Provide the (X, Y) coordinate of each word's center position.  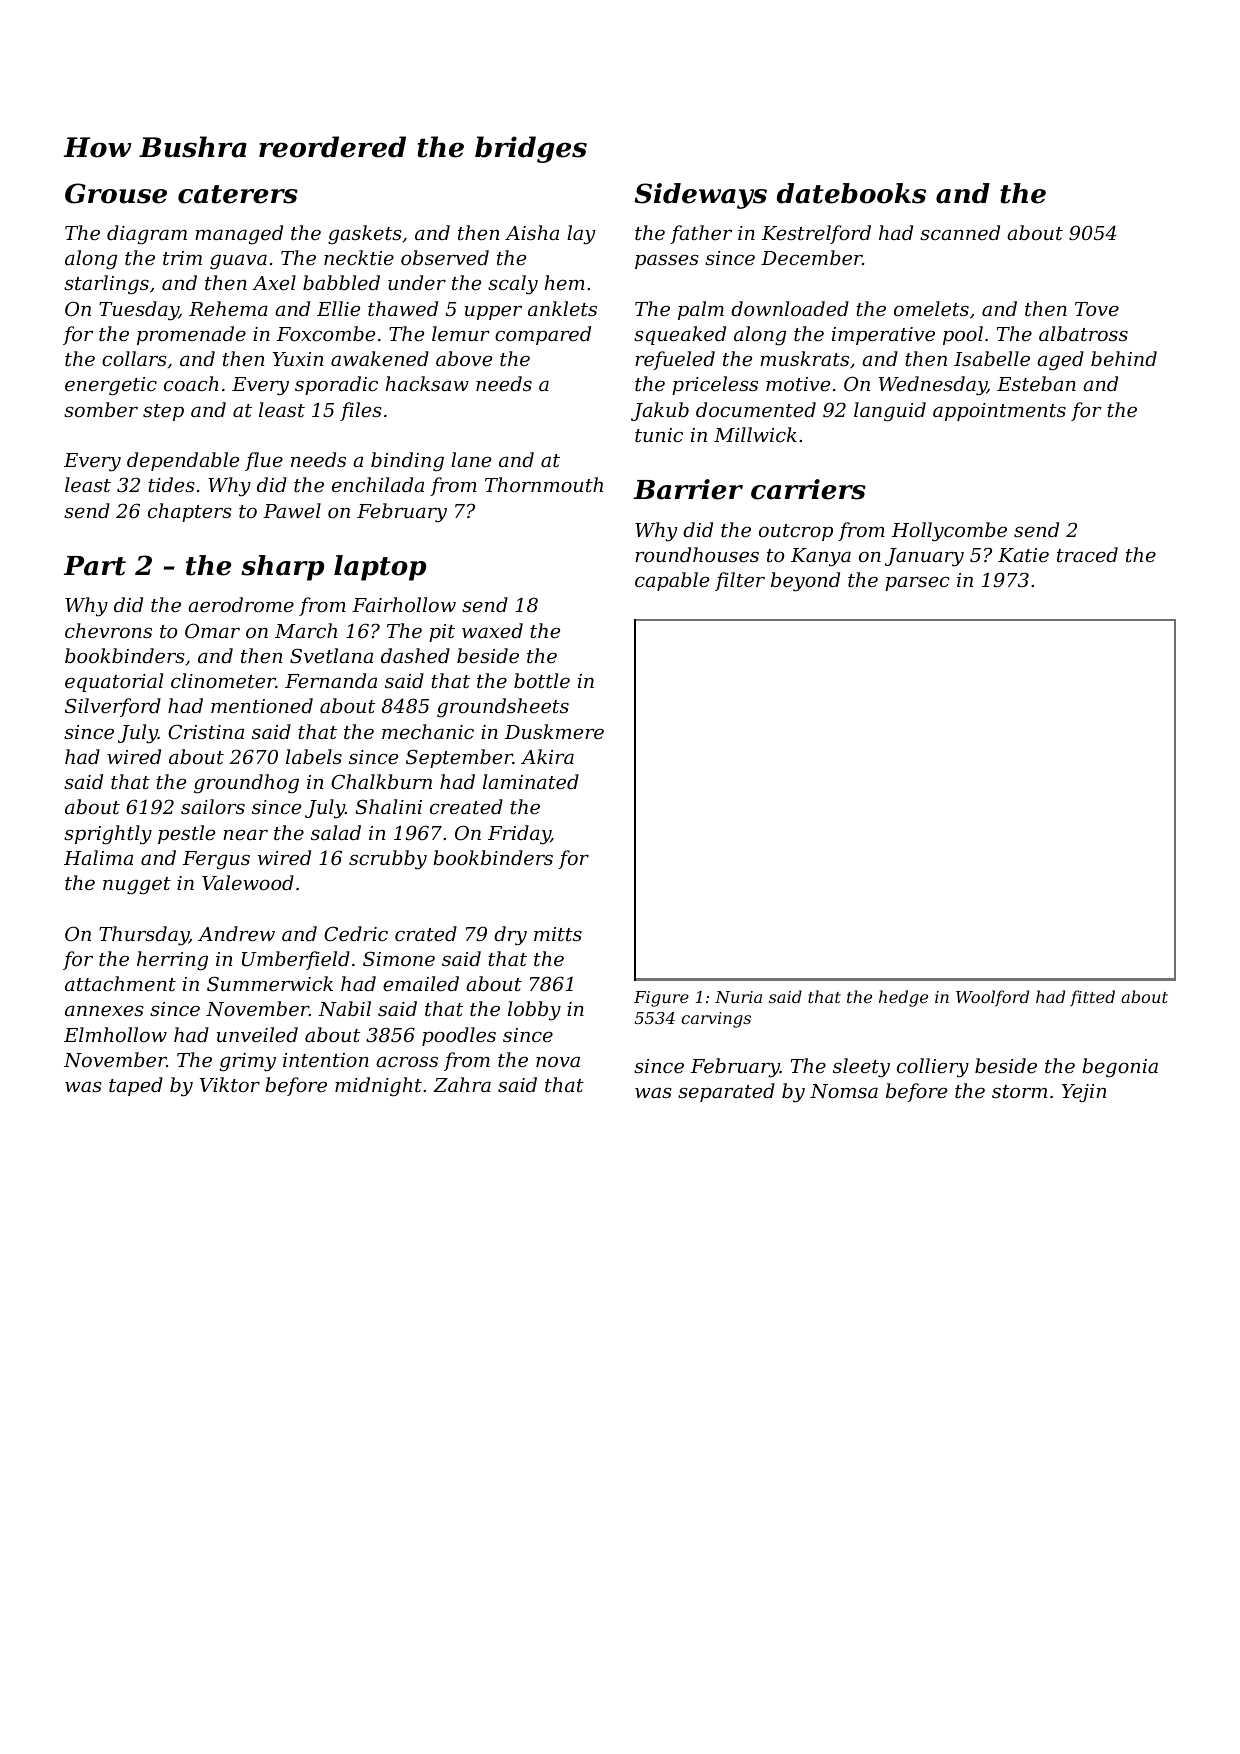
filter (740, 581)
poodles (459, 1036)
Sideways (700, 196)
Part (94, 566)
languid (890, 412)
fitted (1092, 998)
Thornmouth (544, 484)
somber (101, 409)
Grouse (116, 193)
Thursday (144, 936)
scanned (960, 232)
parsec (917, 583)
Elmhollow (115, 1034)
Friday (519, 835)
